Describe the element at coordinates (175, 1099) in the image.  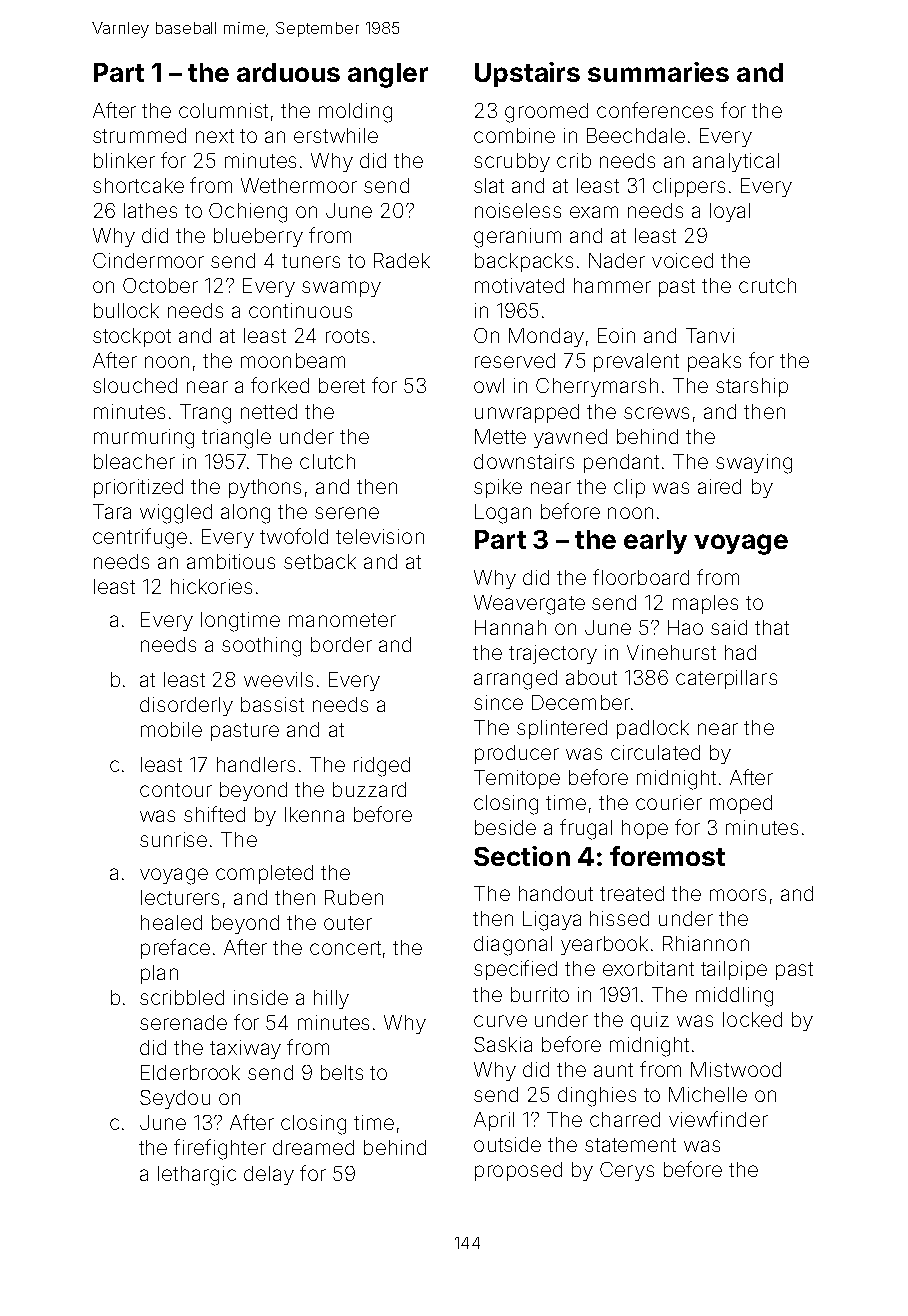
I see `Seydou` at that location.
